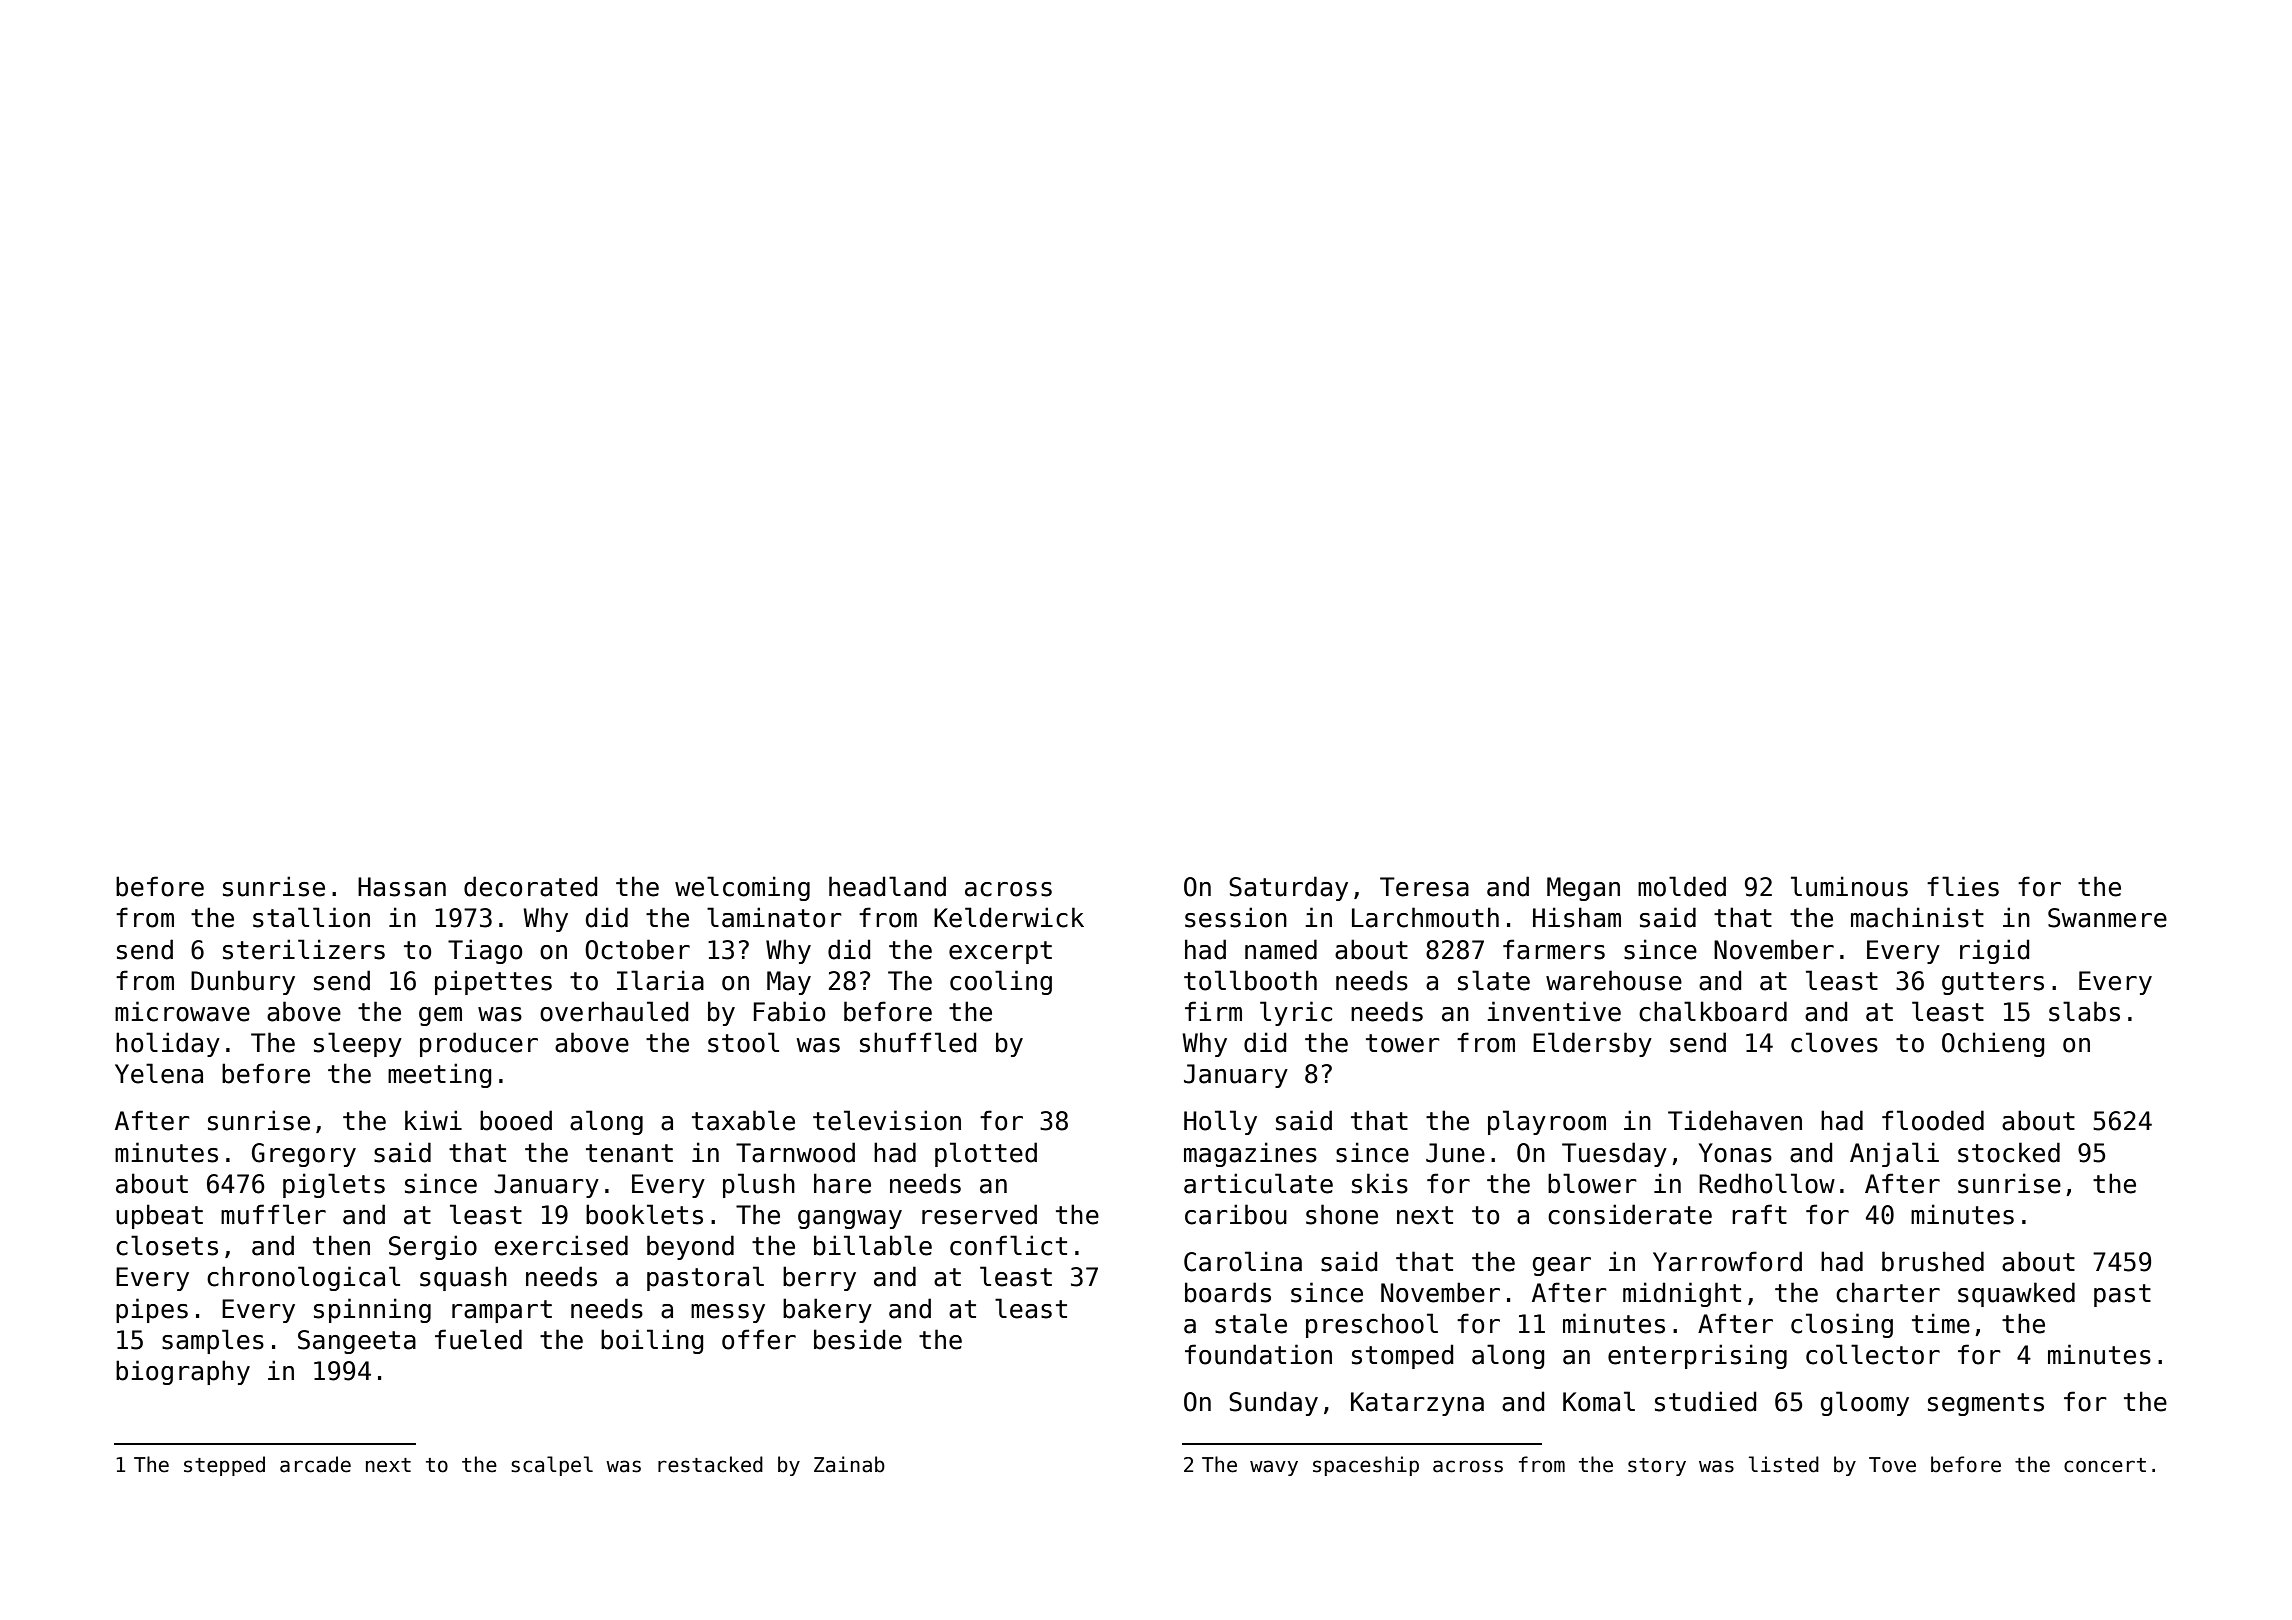  I want to click on chronological, so click(303, 1278).
